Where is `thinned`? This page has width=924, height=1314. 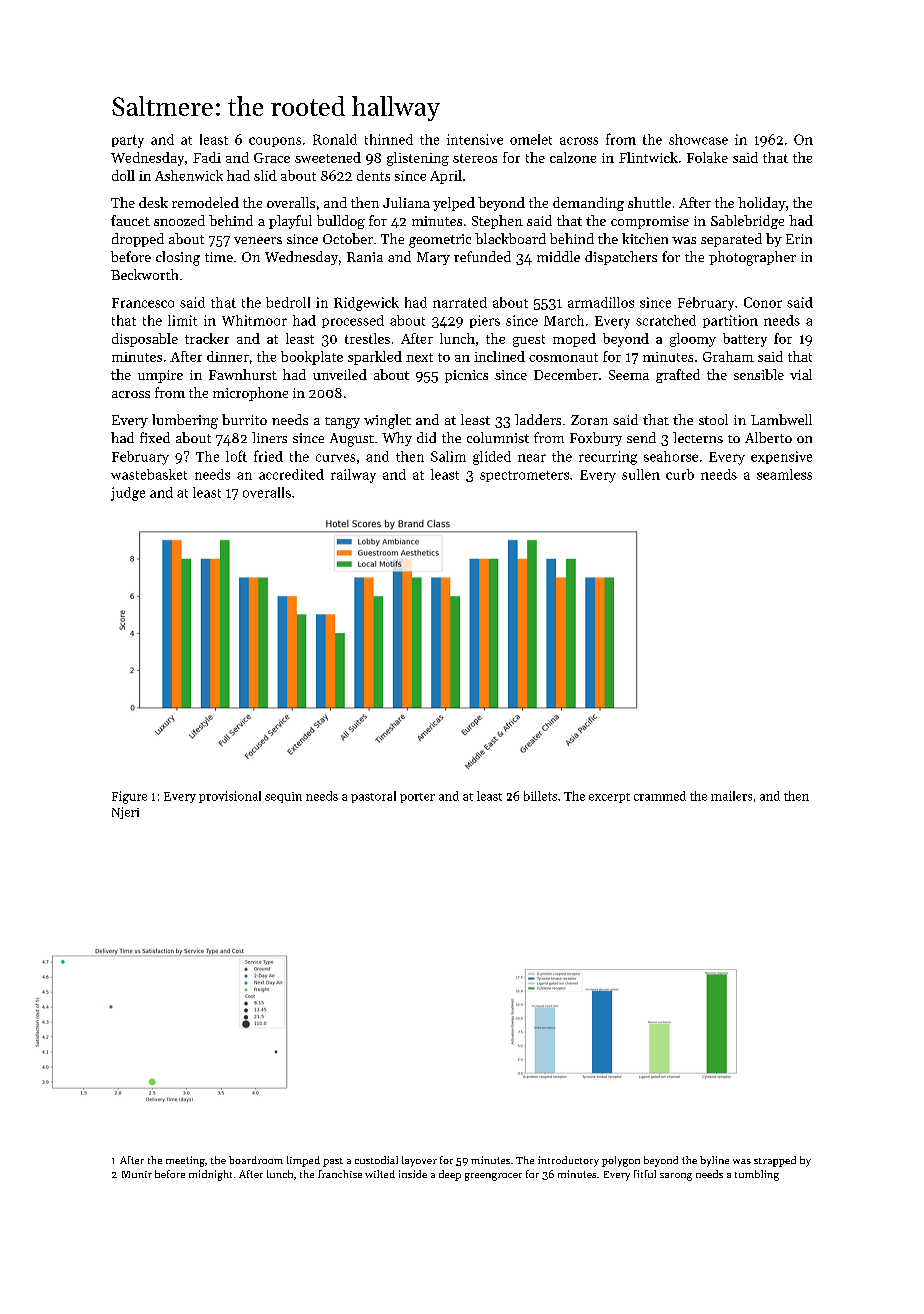 thinned is located at coordinates (389, 139).
